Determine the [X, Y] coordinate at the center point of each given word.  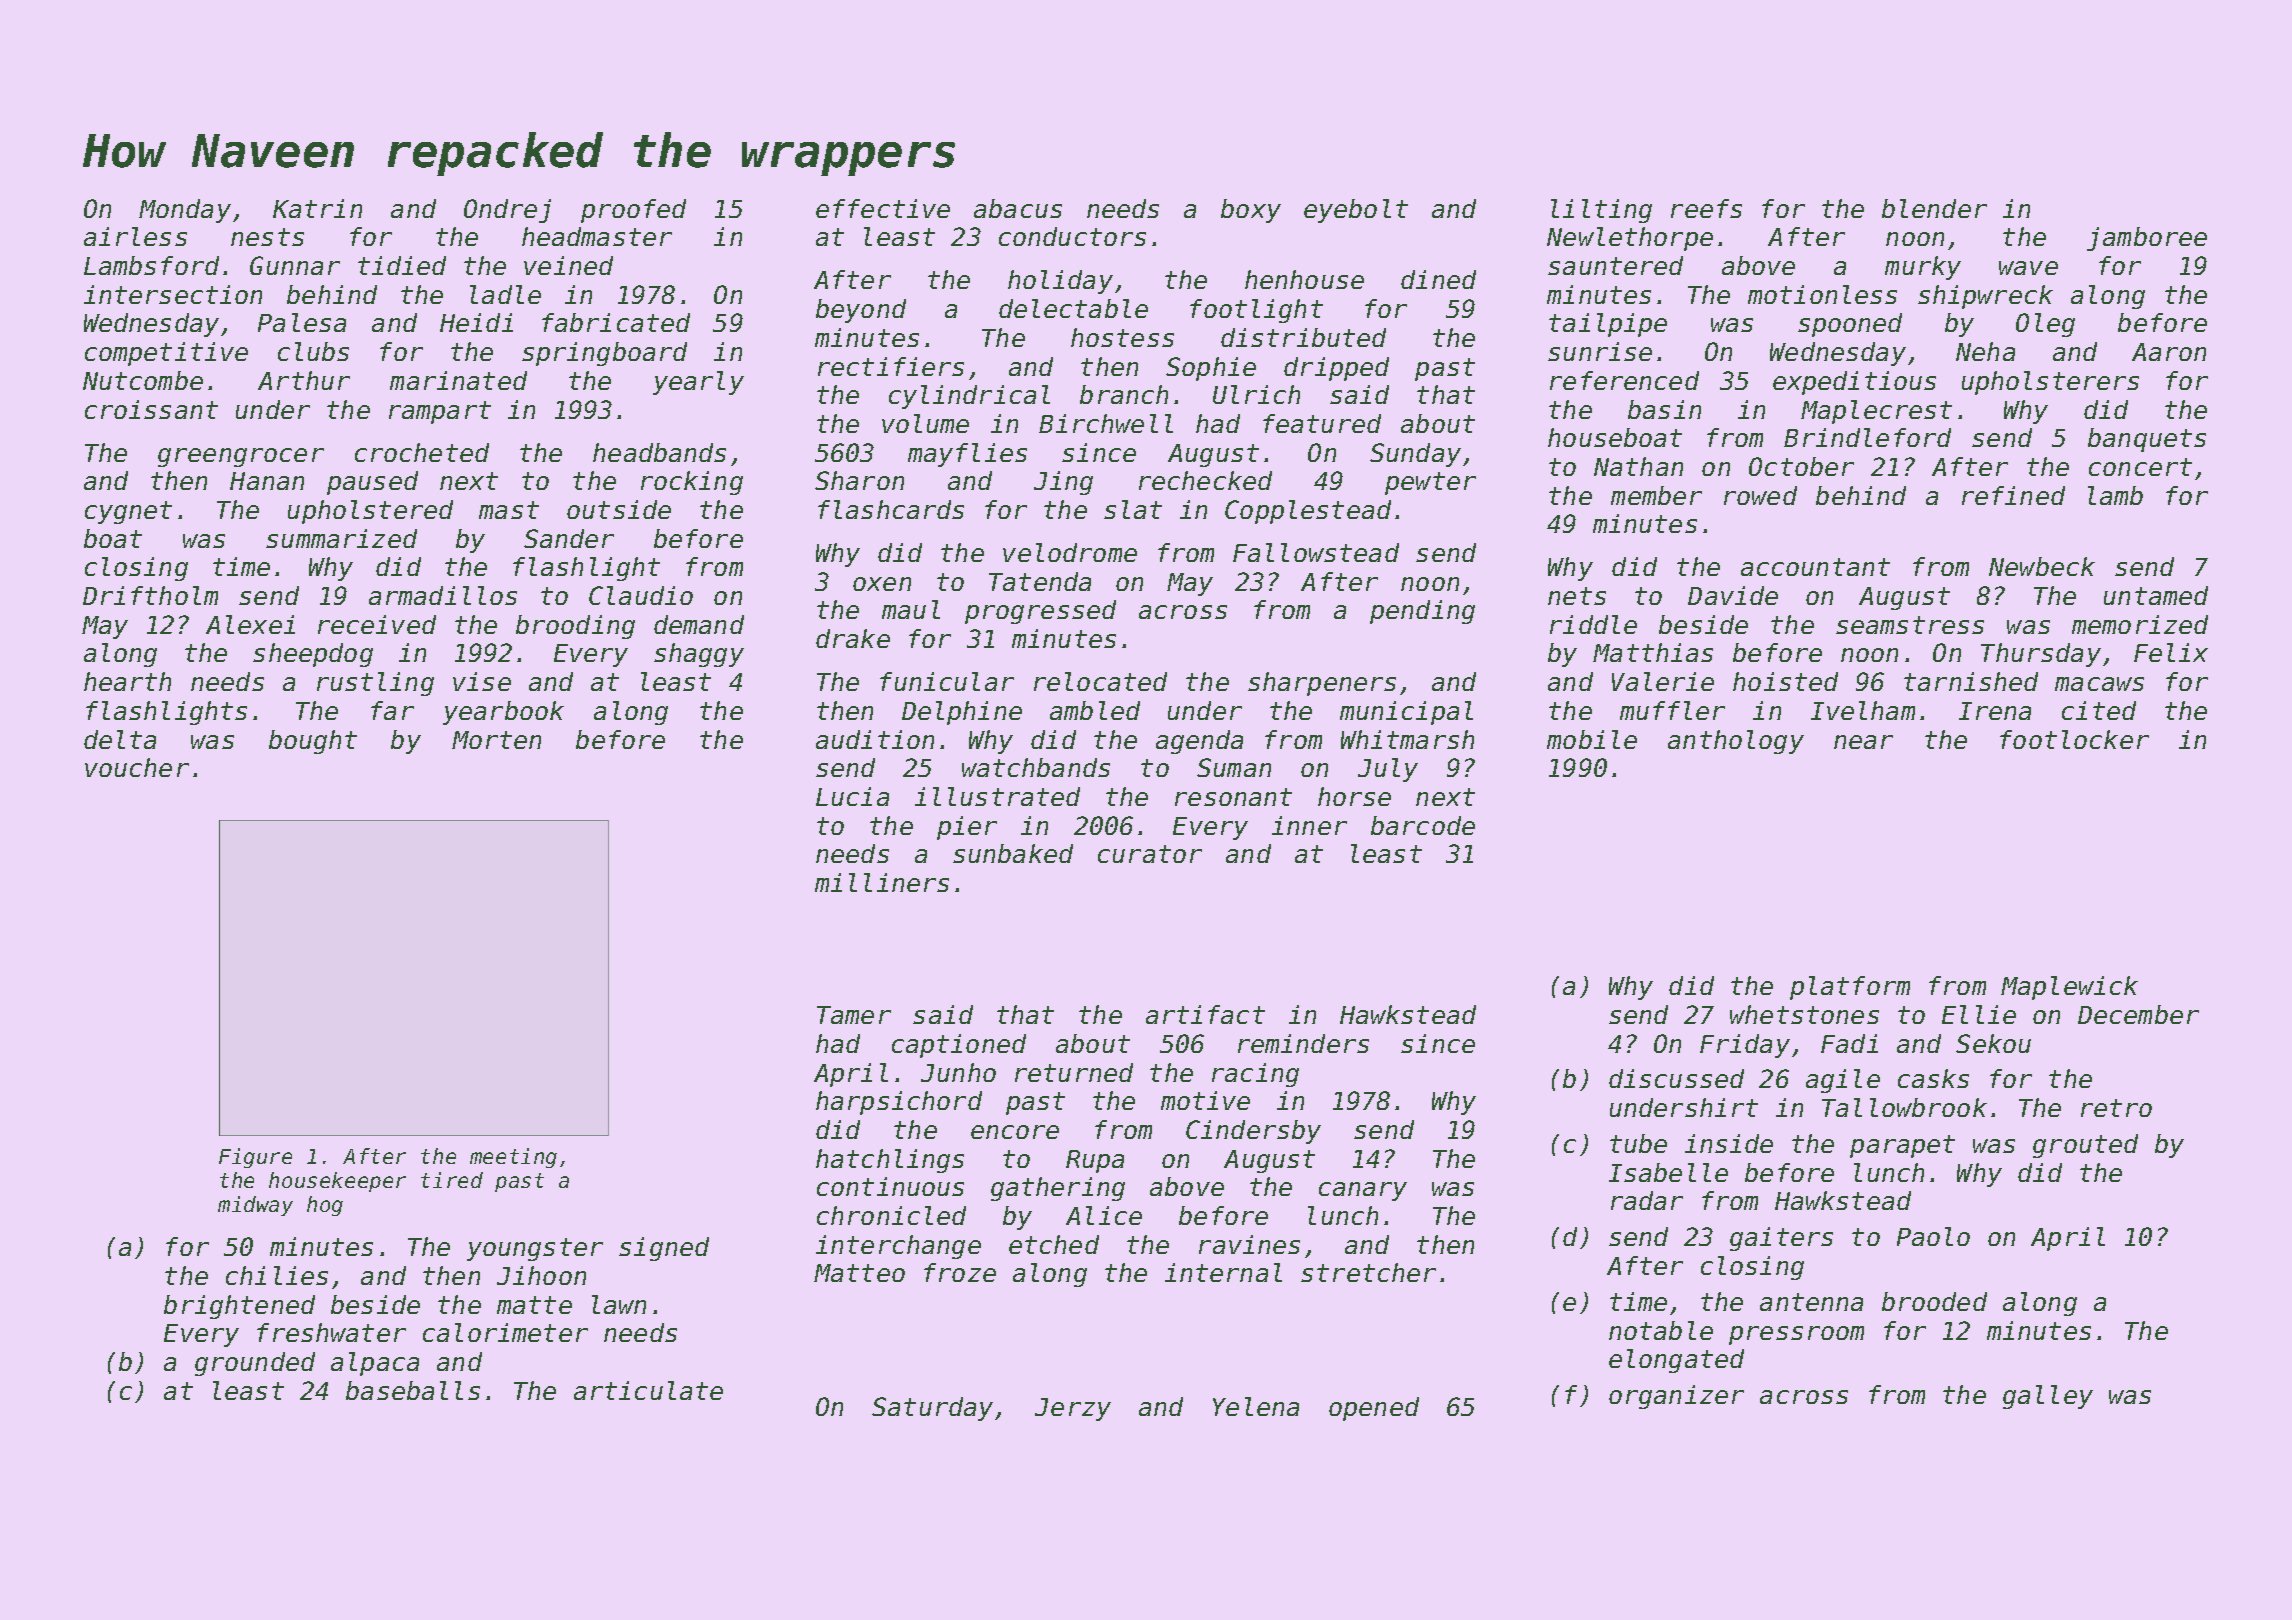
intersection [173, 294]
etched [1054, 1244]
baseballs [413, 1390]
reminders [1303, 1043]
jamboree [2147, 239]
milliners [882, 882]
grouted [2085, 1146]
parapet [1902, 1146]
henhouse [1304, 279]
